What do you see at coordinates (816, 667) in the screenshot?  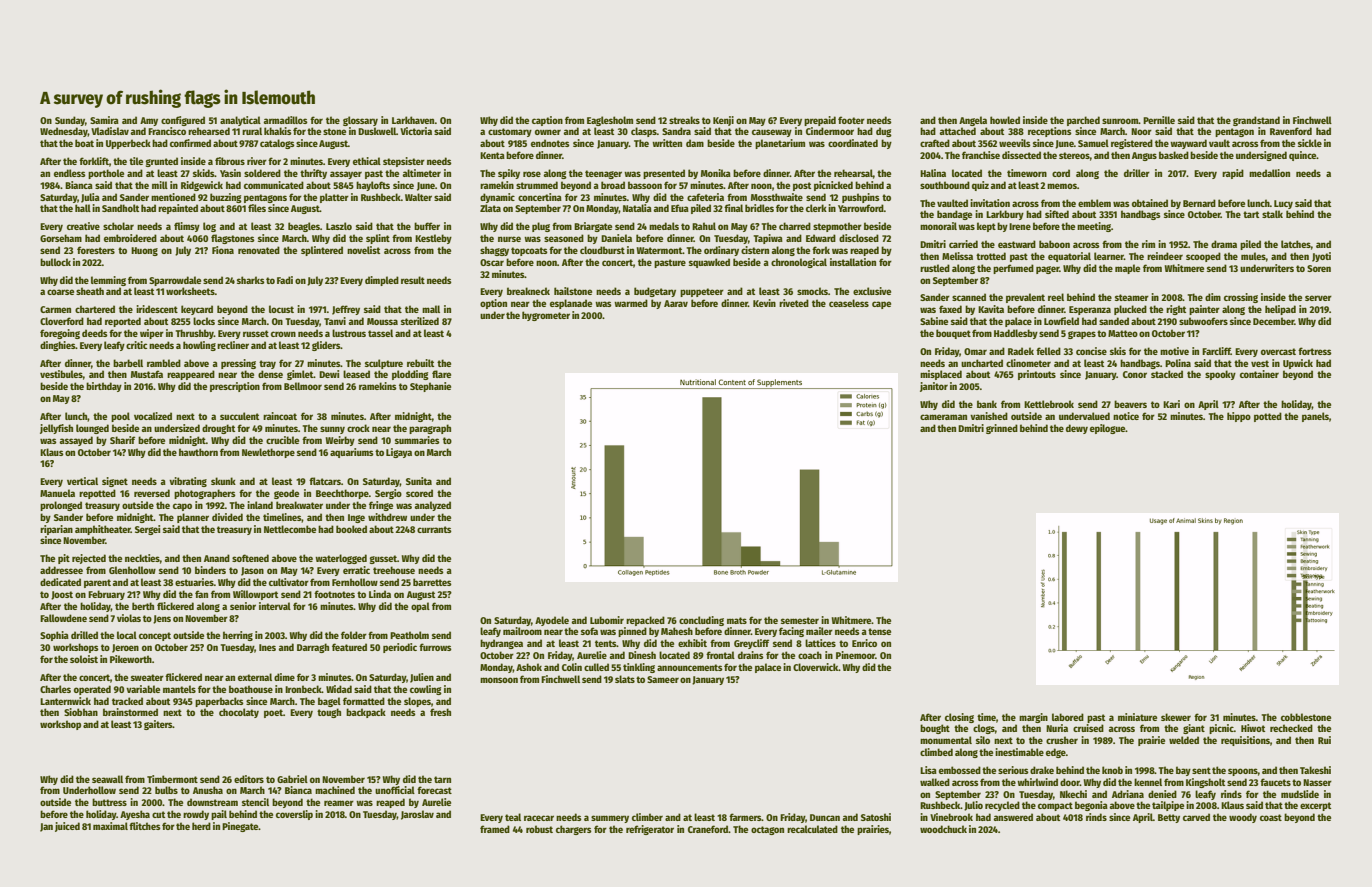 I see `Cloverwick` at bounding box center [816, 667].
